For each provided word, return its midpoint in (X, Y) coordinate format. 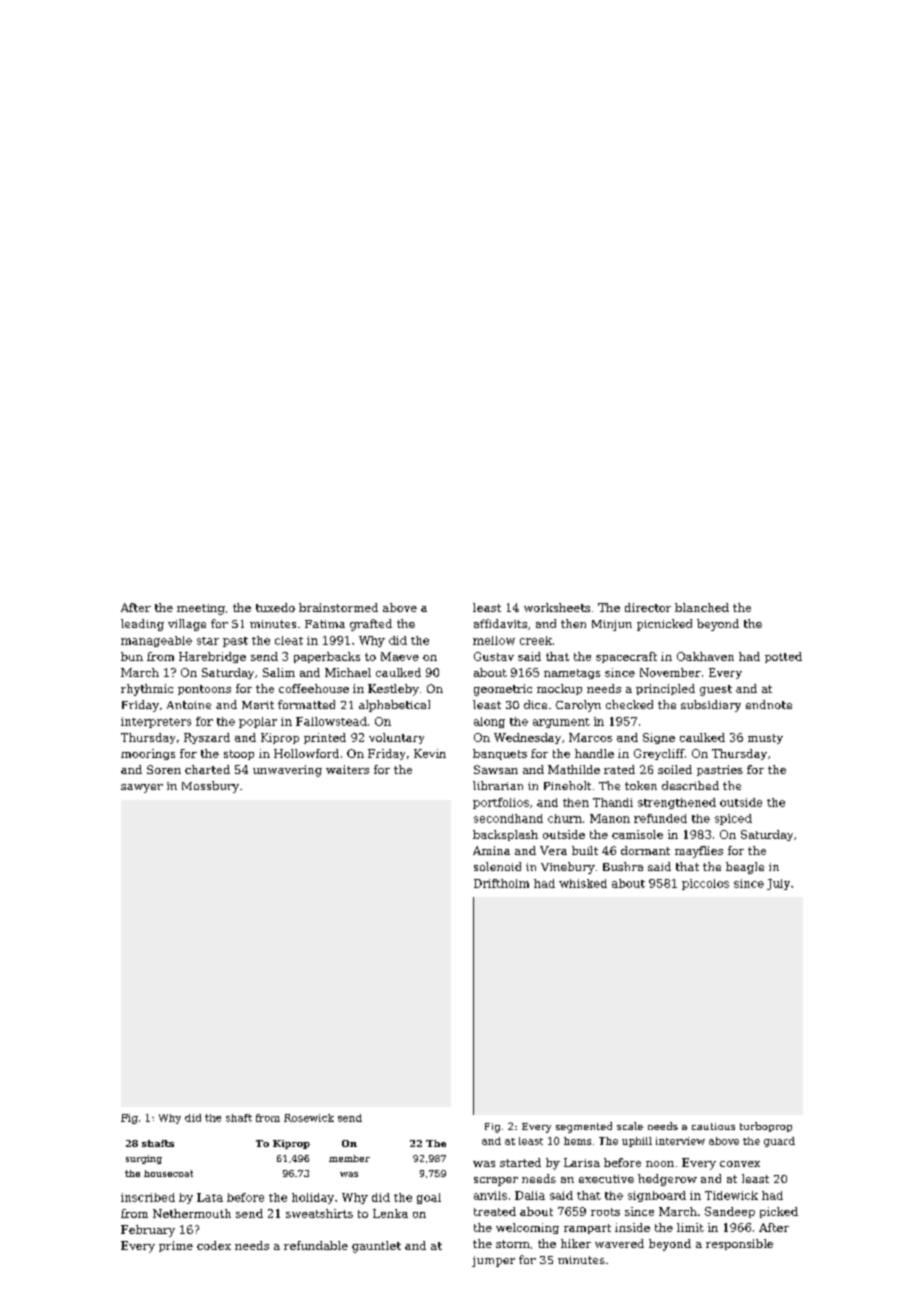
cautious (713, 1126)
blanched (702, 607)
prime (176, 1246)
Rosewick (309, 1118)
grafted (371, 625)
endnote (769, 704)
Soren (164, 769)
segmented (584, 1127)
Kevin (430, 753)
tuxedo (275, 607)
